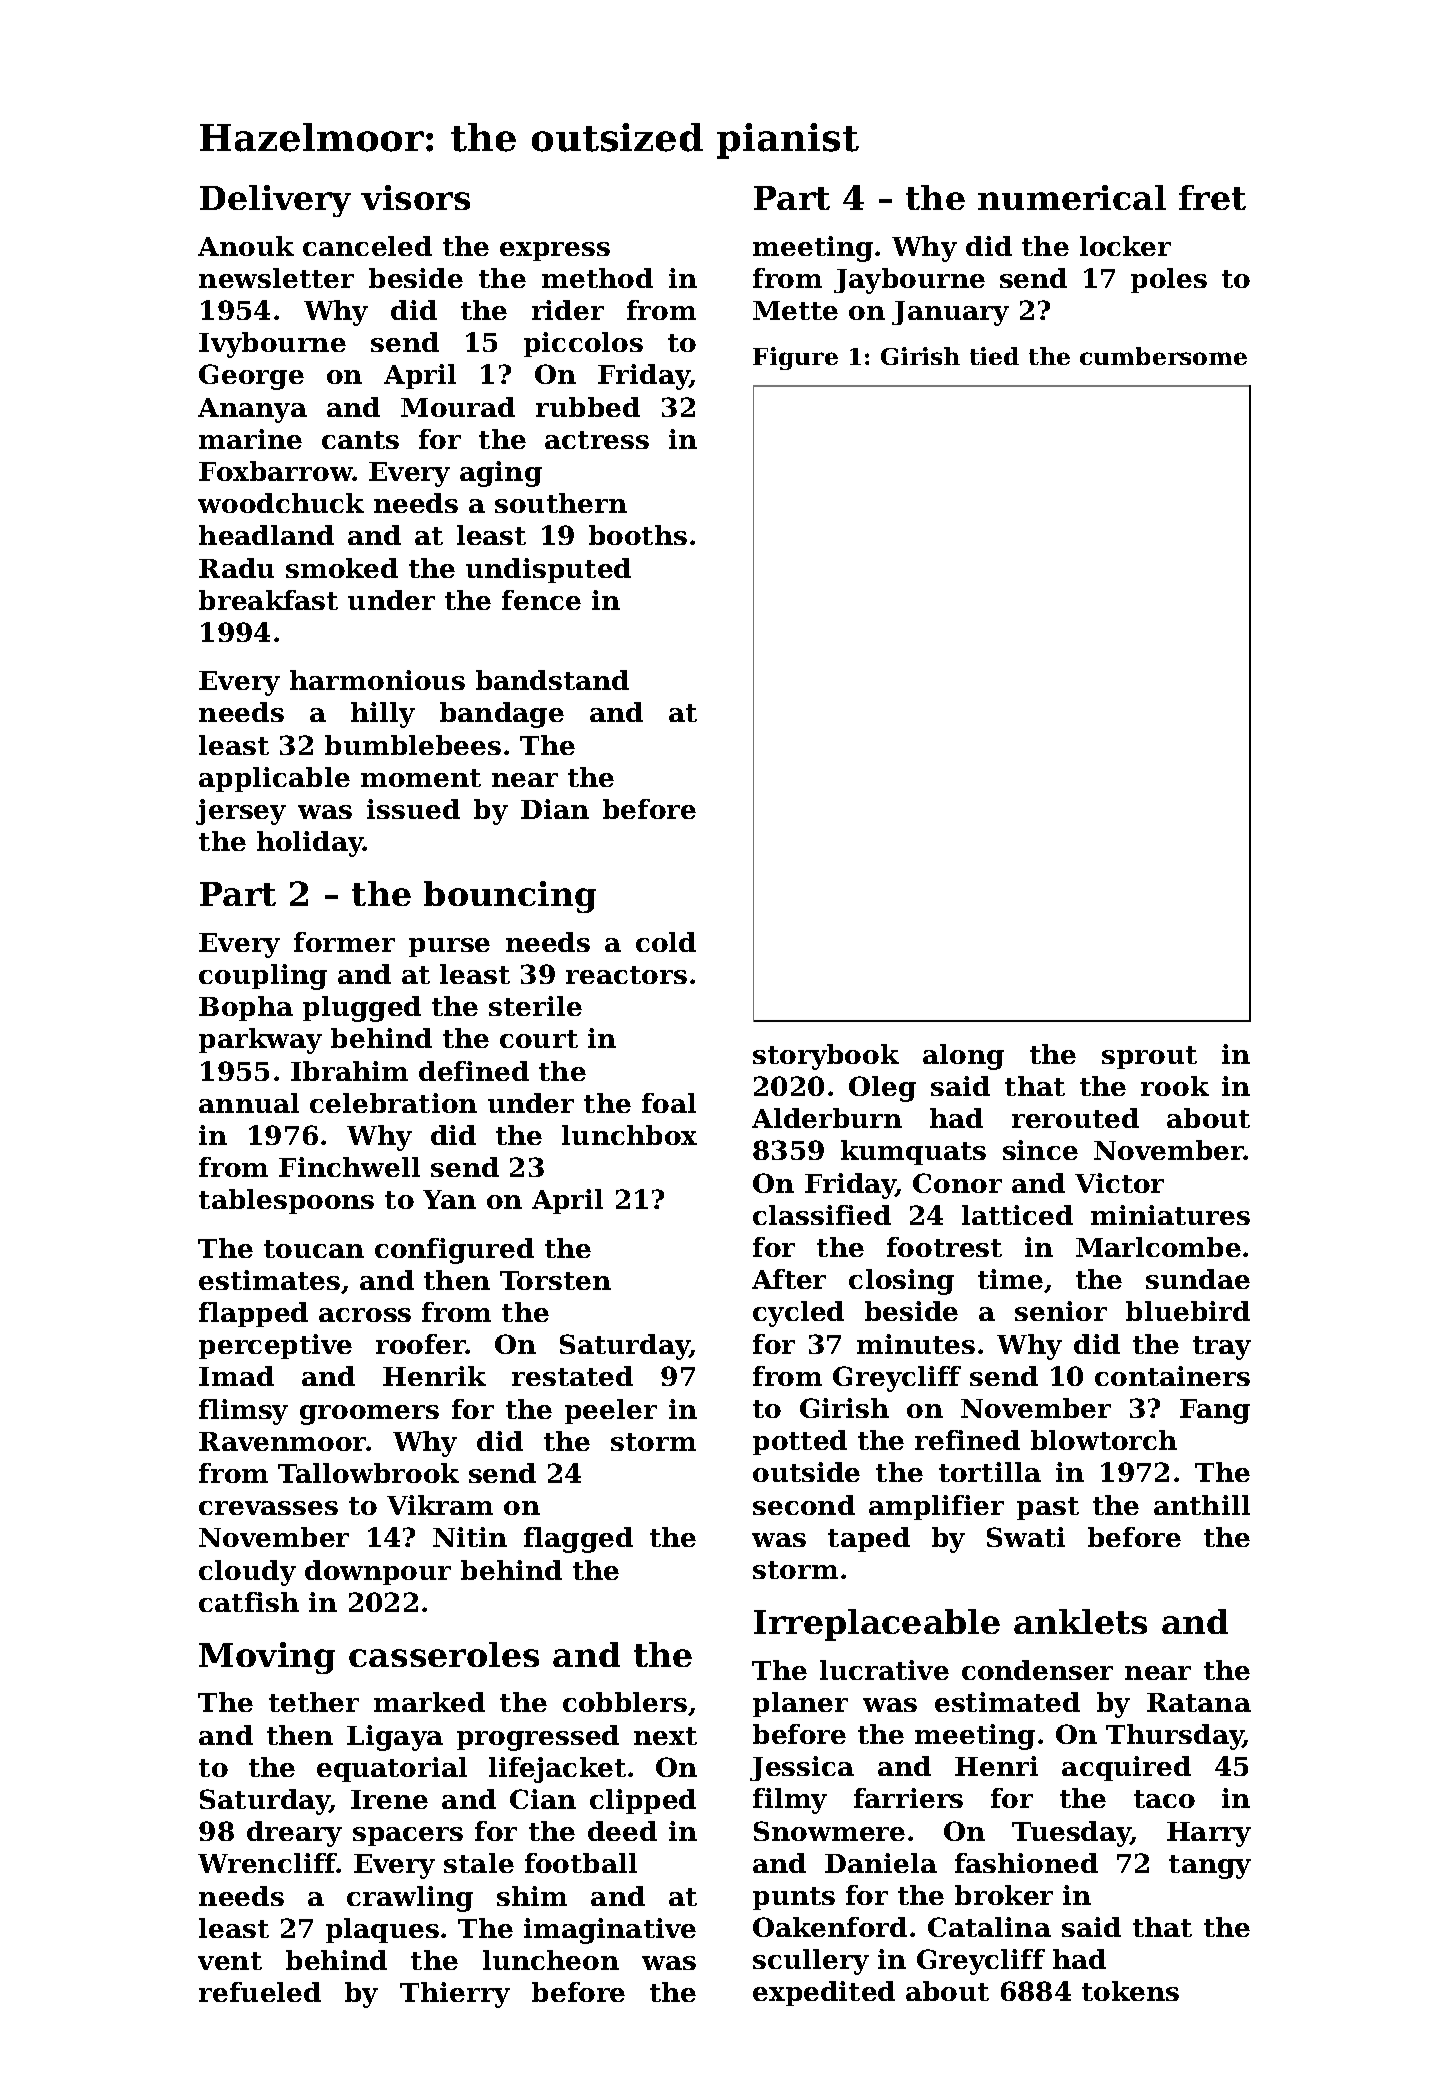 The image size is (1450, 2100). What do you see at coordinates (882, 1089) in the screenshot?
I see `Oleg` at bounding box center [882, 1089].
